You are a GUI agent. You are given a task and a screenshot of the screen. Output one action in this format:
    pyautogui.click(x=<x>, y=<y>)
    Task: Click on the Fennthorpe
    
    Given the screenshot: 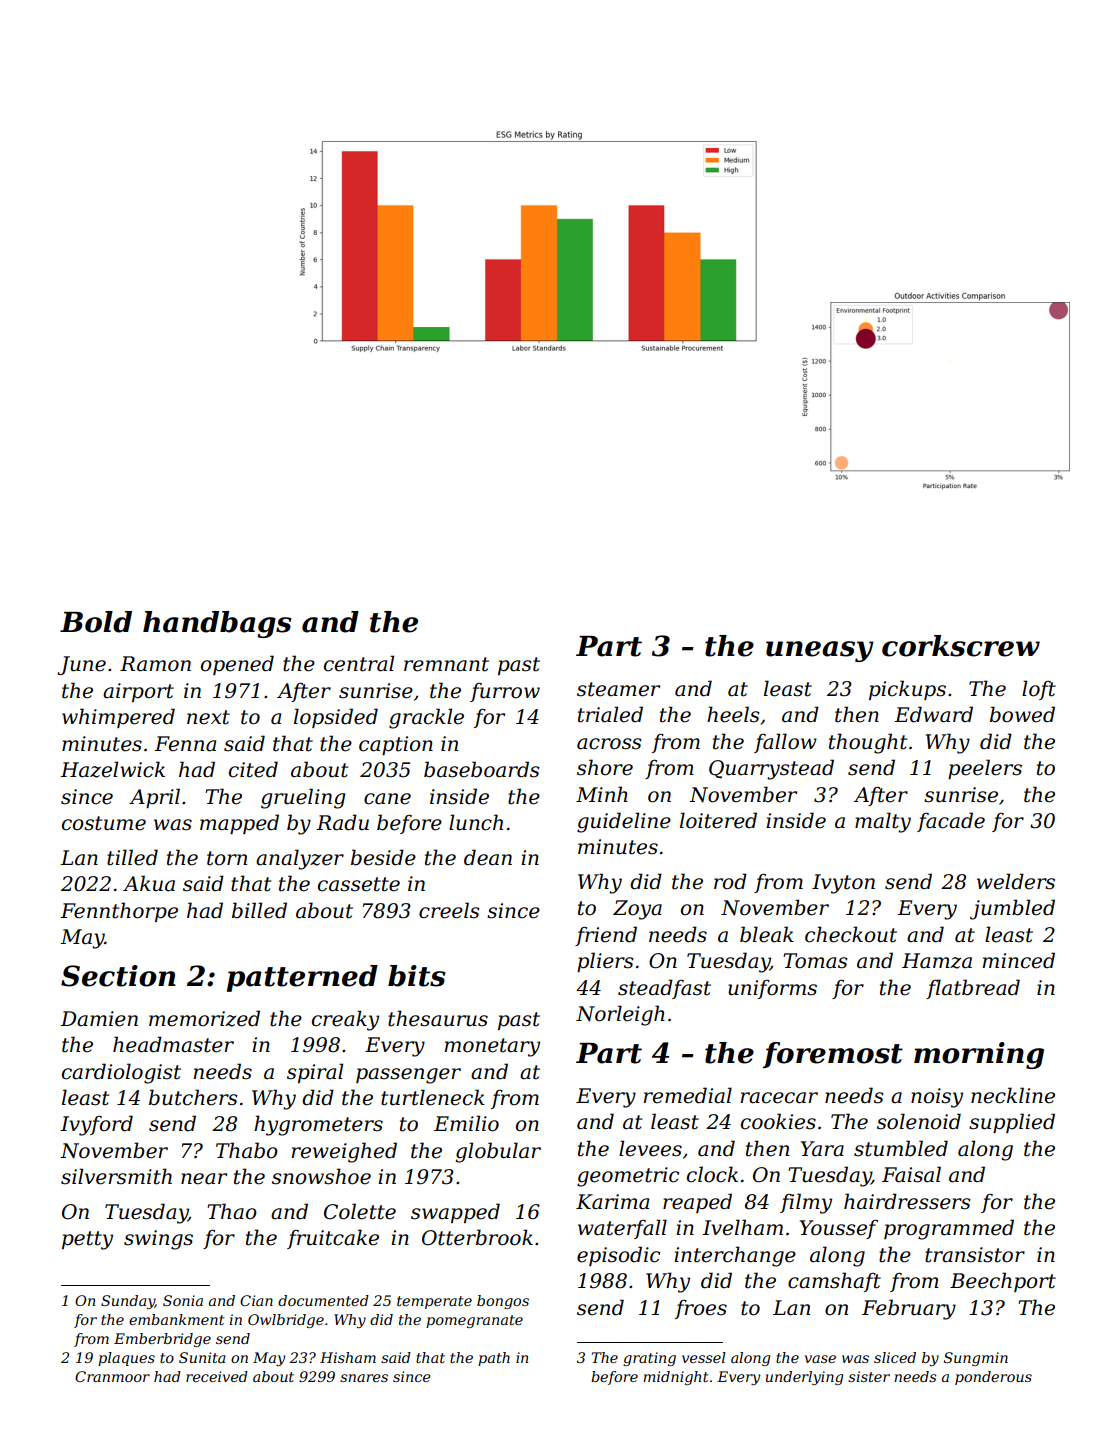 What is the action you would take?
    pyautogui.click(x=119, y=912)
